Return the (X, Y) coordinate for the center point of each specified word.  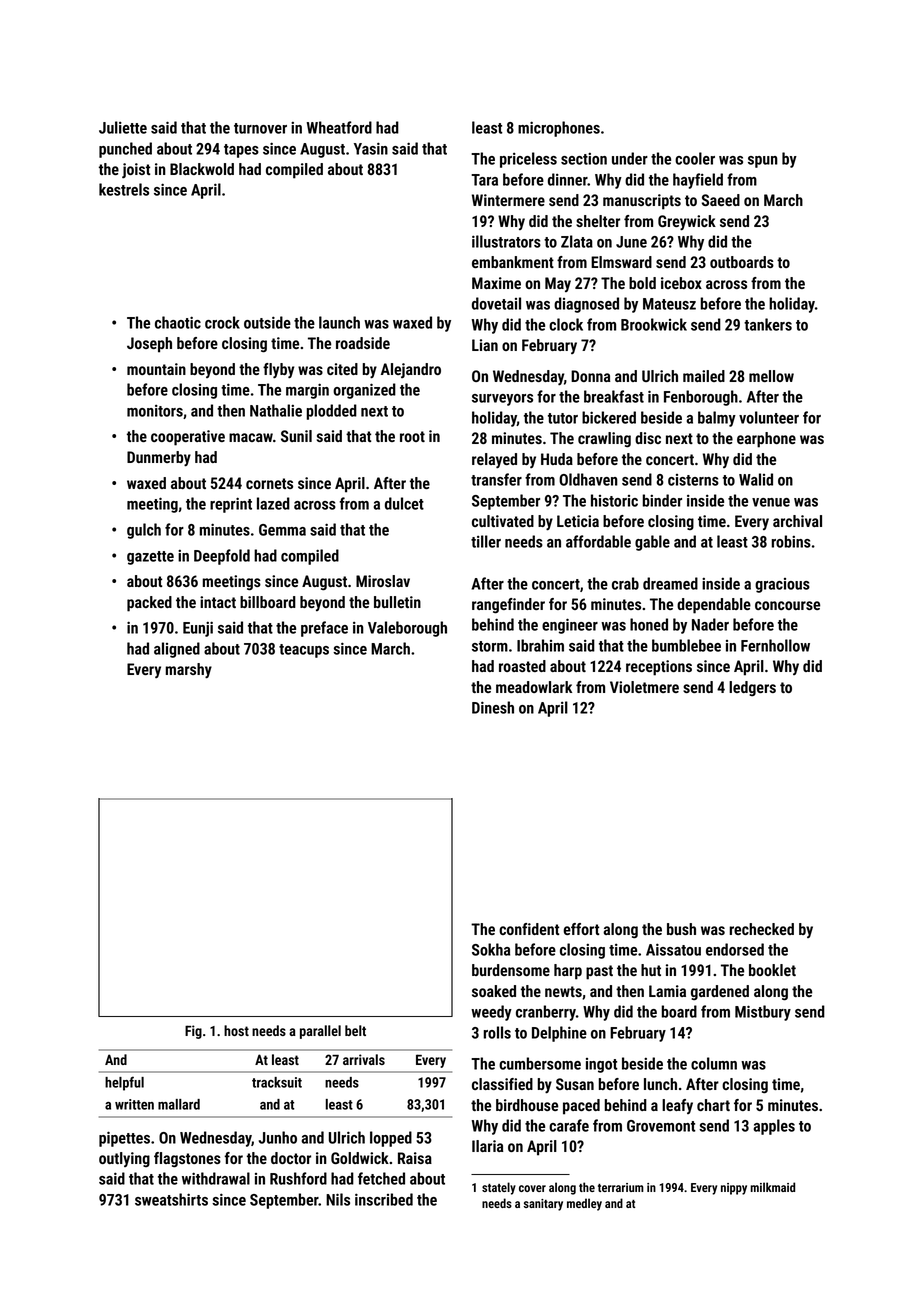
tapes (241, 151)
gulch (144, 531)
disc (648, 438)
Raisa (415, 1158)
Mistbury (763, 1013)
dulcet (404, 503)
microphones (559, 129)
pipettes (124, 1139)
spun (763, 162)
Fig (193, 1032)
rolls (497, 1032)
